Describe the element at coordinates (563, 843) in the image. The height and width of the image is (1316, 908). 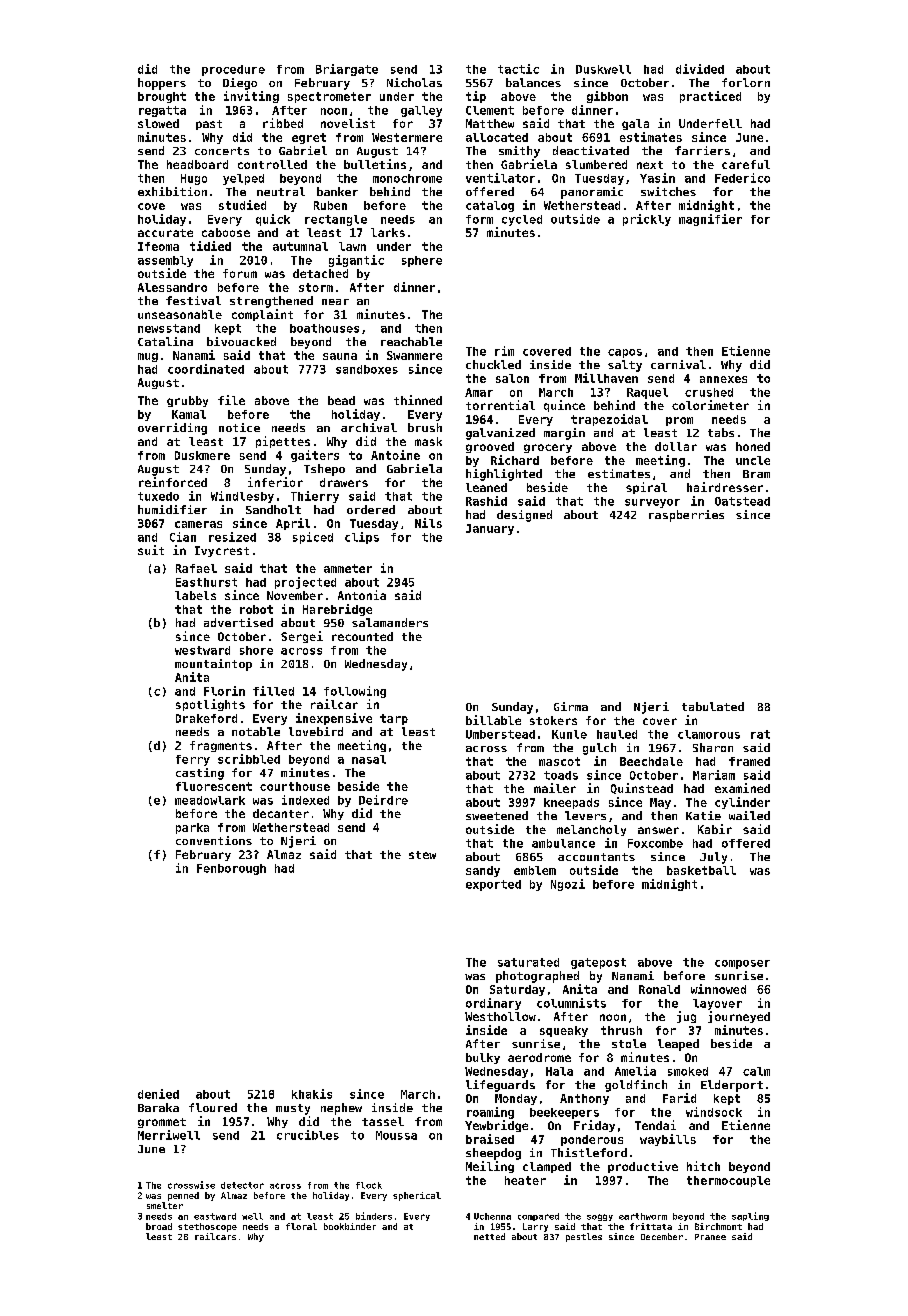
I see `ambulance` at that location.
